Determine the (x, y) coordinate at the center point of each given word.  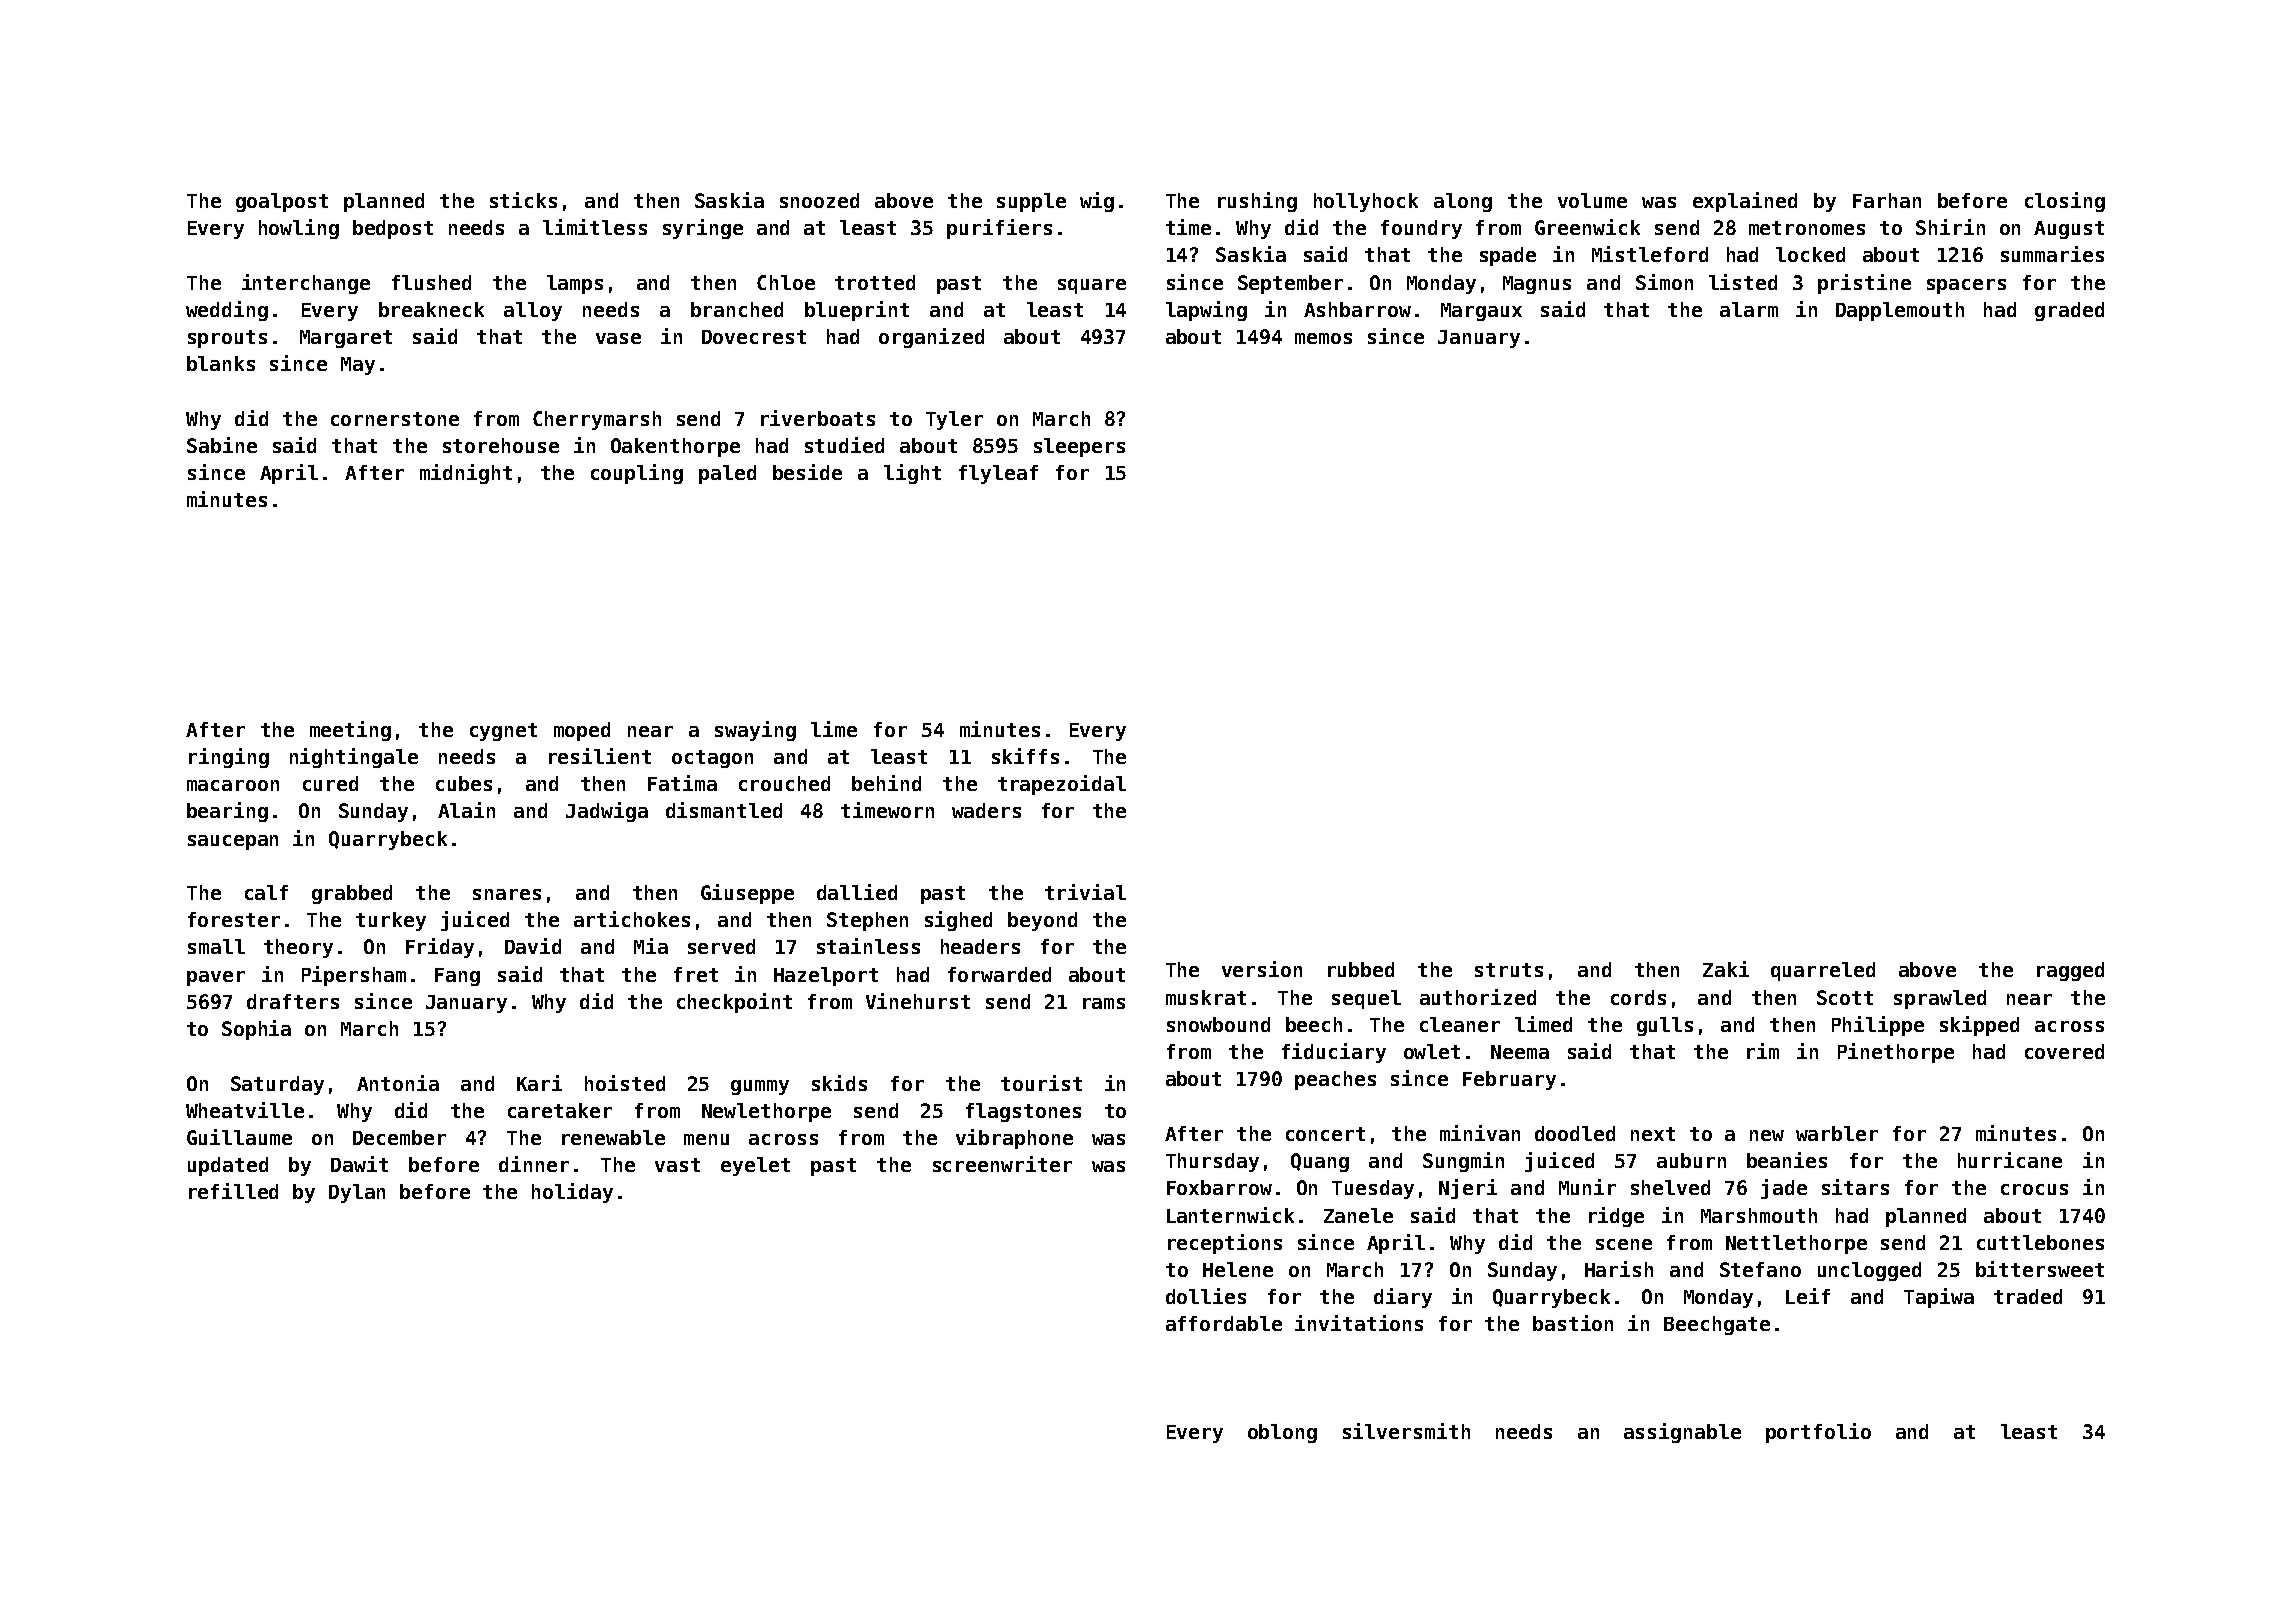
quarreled (1823, 971)
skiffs (1025, 756)
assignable (1682, 1433)
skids (839, 1083)
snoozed (819, 200)
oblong (1282, 1433)
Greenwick (1587, 227)
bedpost (393, 229)
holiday (572, 1193)
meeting (350, 731)
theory (298, 948)
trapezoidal (1062, 785)
